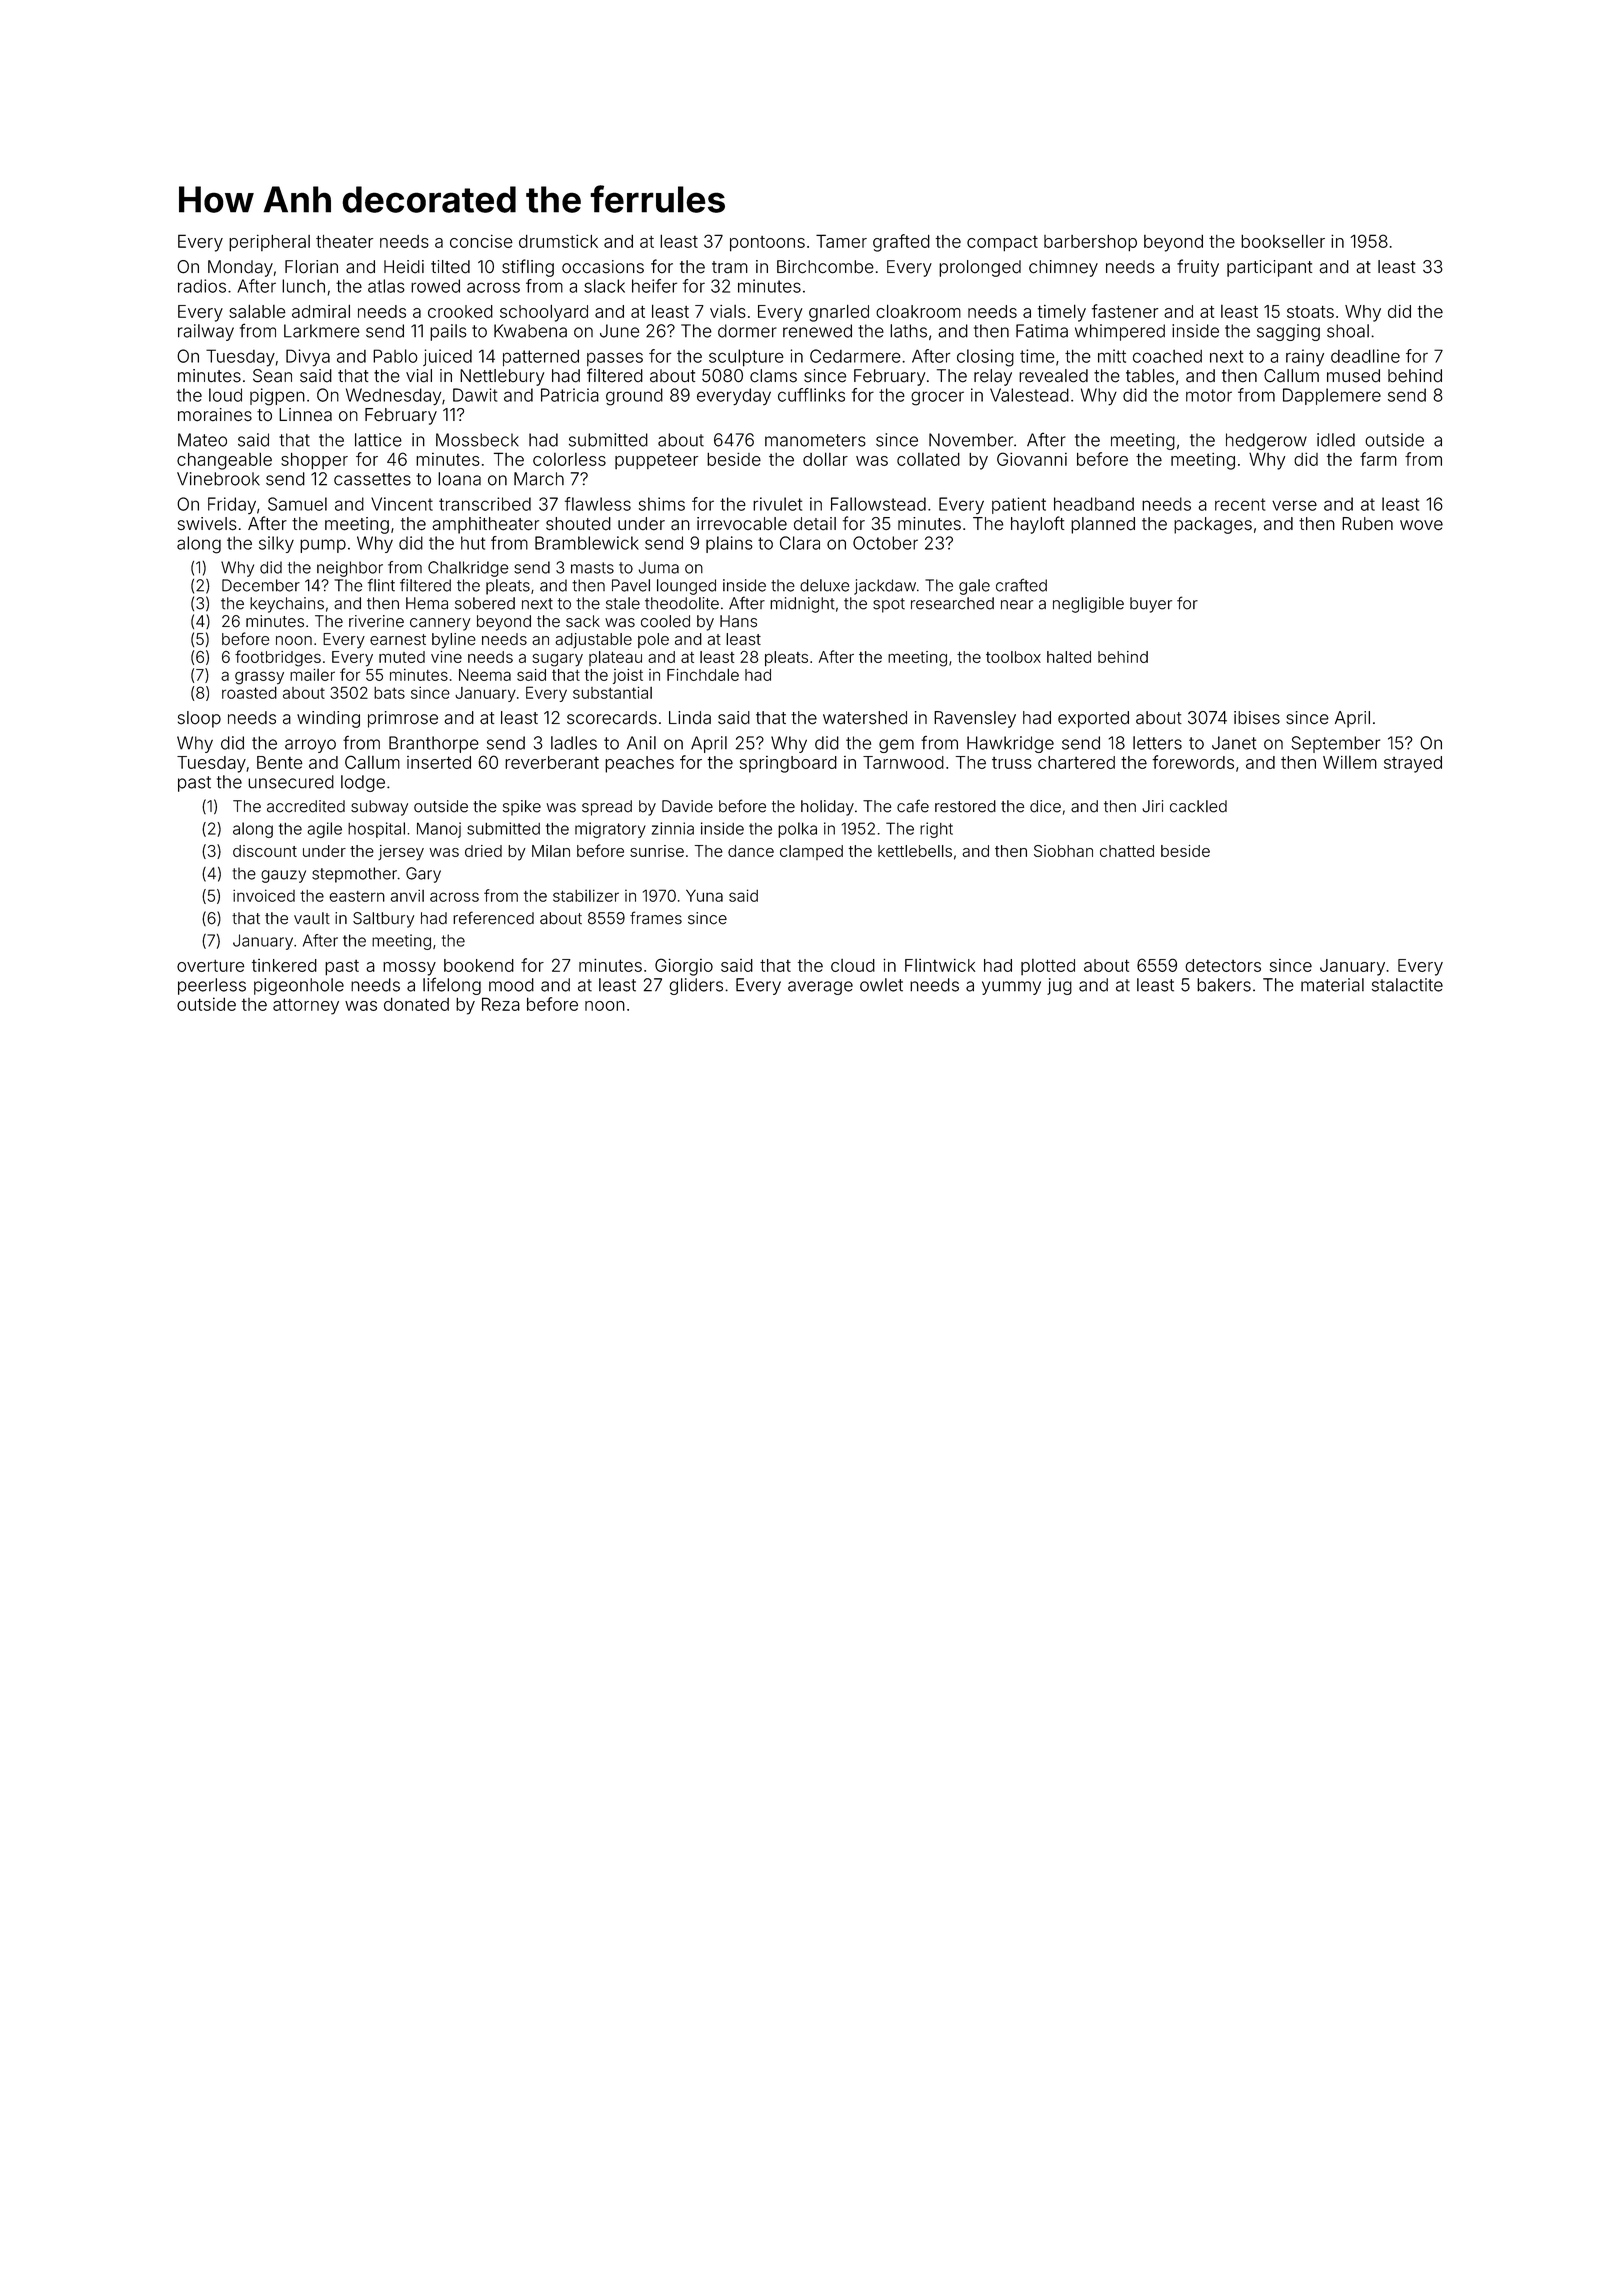  What do you see at coordinates (202, 286) in the screenshot?
I see `radios` at bounding box center [202, 286].
